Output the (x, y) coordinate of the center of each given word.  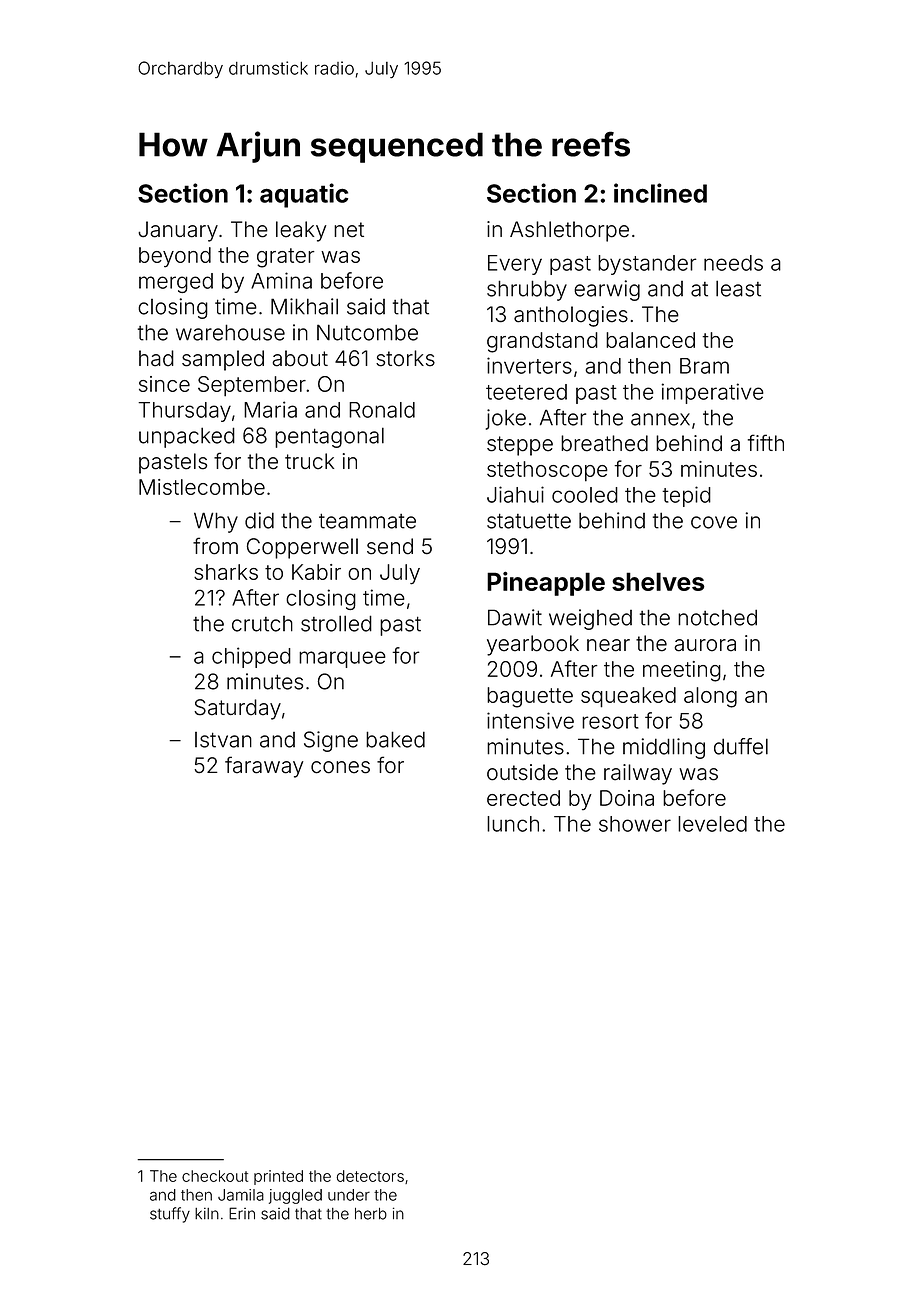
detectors (370, 1176)
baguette (530, 697)
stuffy (170, 1215)
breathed (604, 443)
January (178, 231)
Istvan (223, 740)
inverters (529, 365)
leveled (712, 824)
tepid (686, 496)
